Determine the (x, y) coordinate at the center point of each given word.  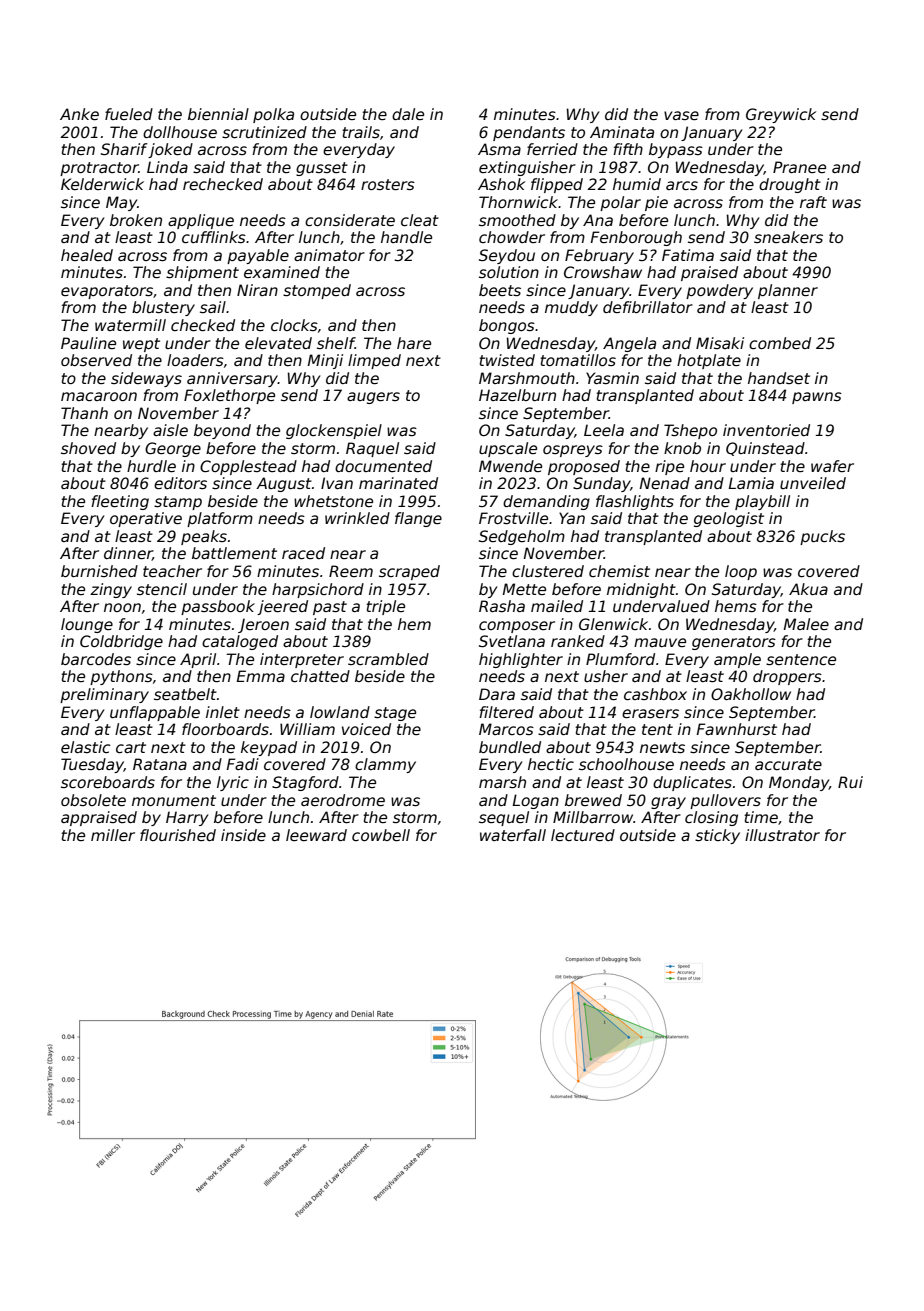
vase (681, 115)
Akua (808, 589)
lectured (583, 835)
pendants (529, 133)
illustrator (782, 835)
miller (113, 835)
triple (385, 607)
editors (180, 483)
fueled (129, 114)
